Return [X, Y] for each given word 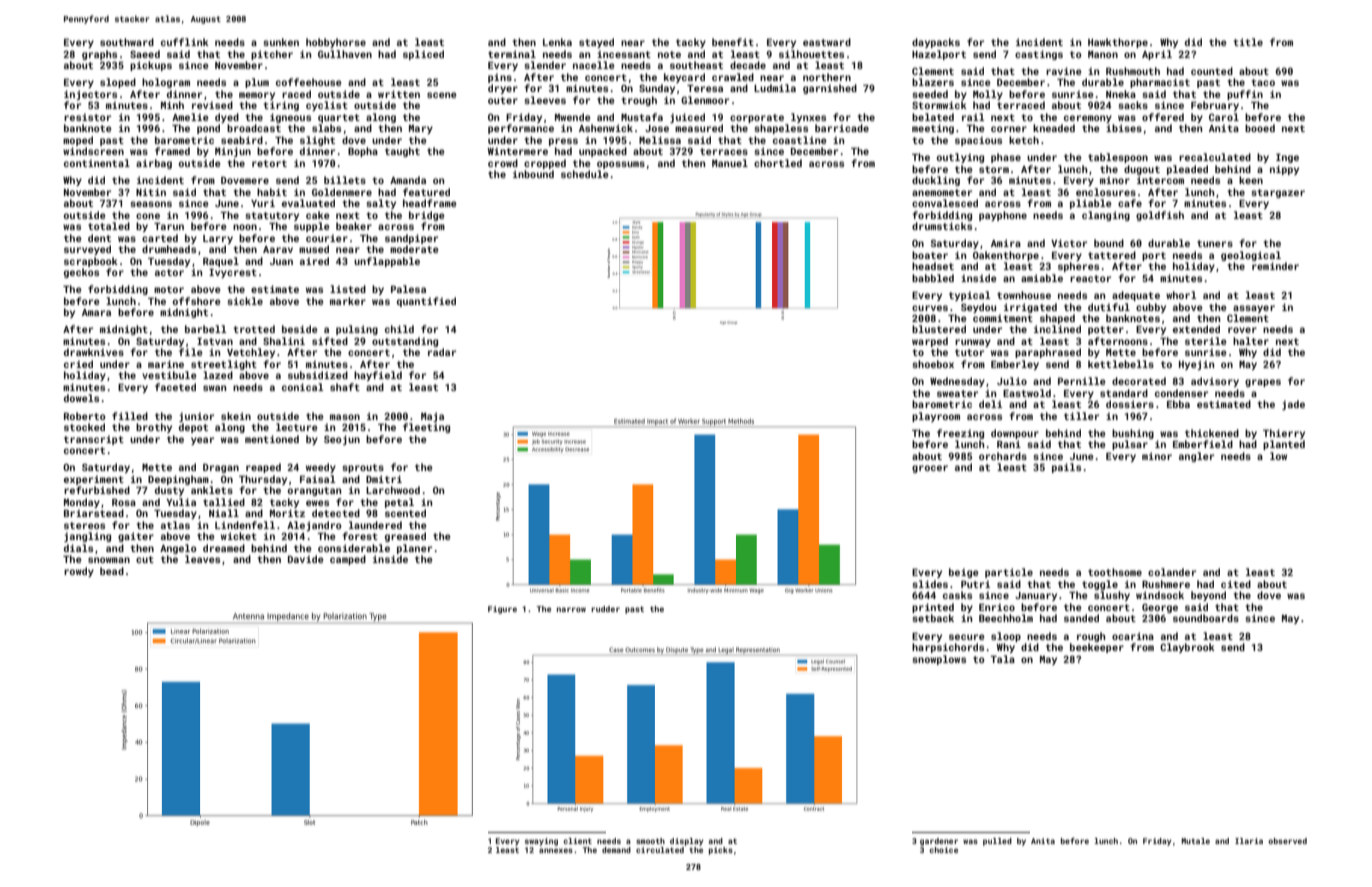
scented [405, 513]
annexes [556, 850]
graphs [99, 55]
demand [616, 850]
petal [399, 503]
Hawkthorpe [1118, 43]
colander [1172, 572]
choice [943, 850]
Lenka [557, 42]
